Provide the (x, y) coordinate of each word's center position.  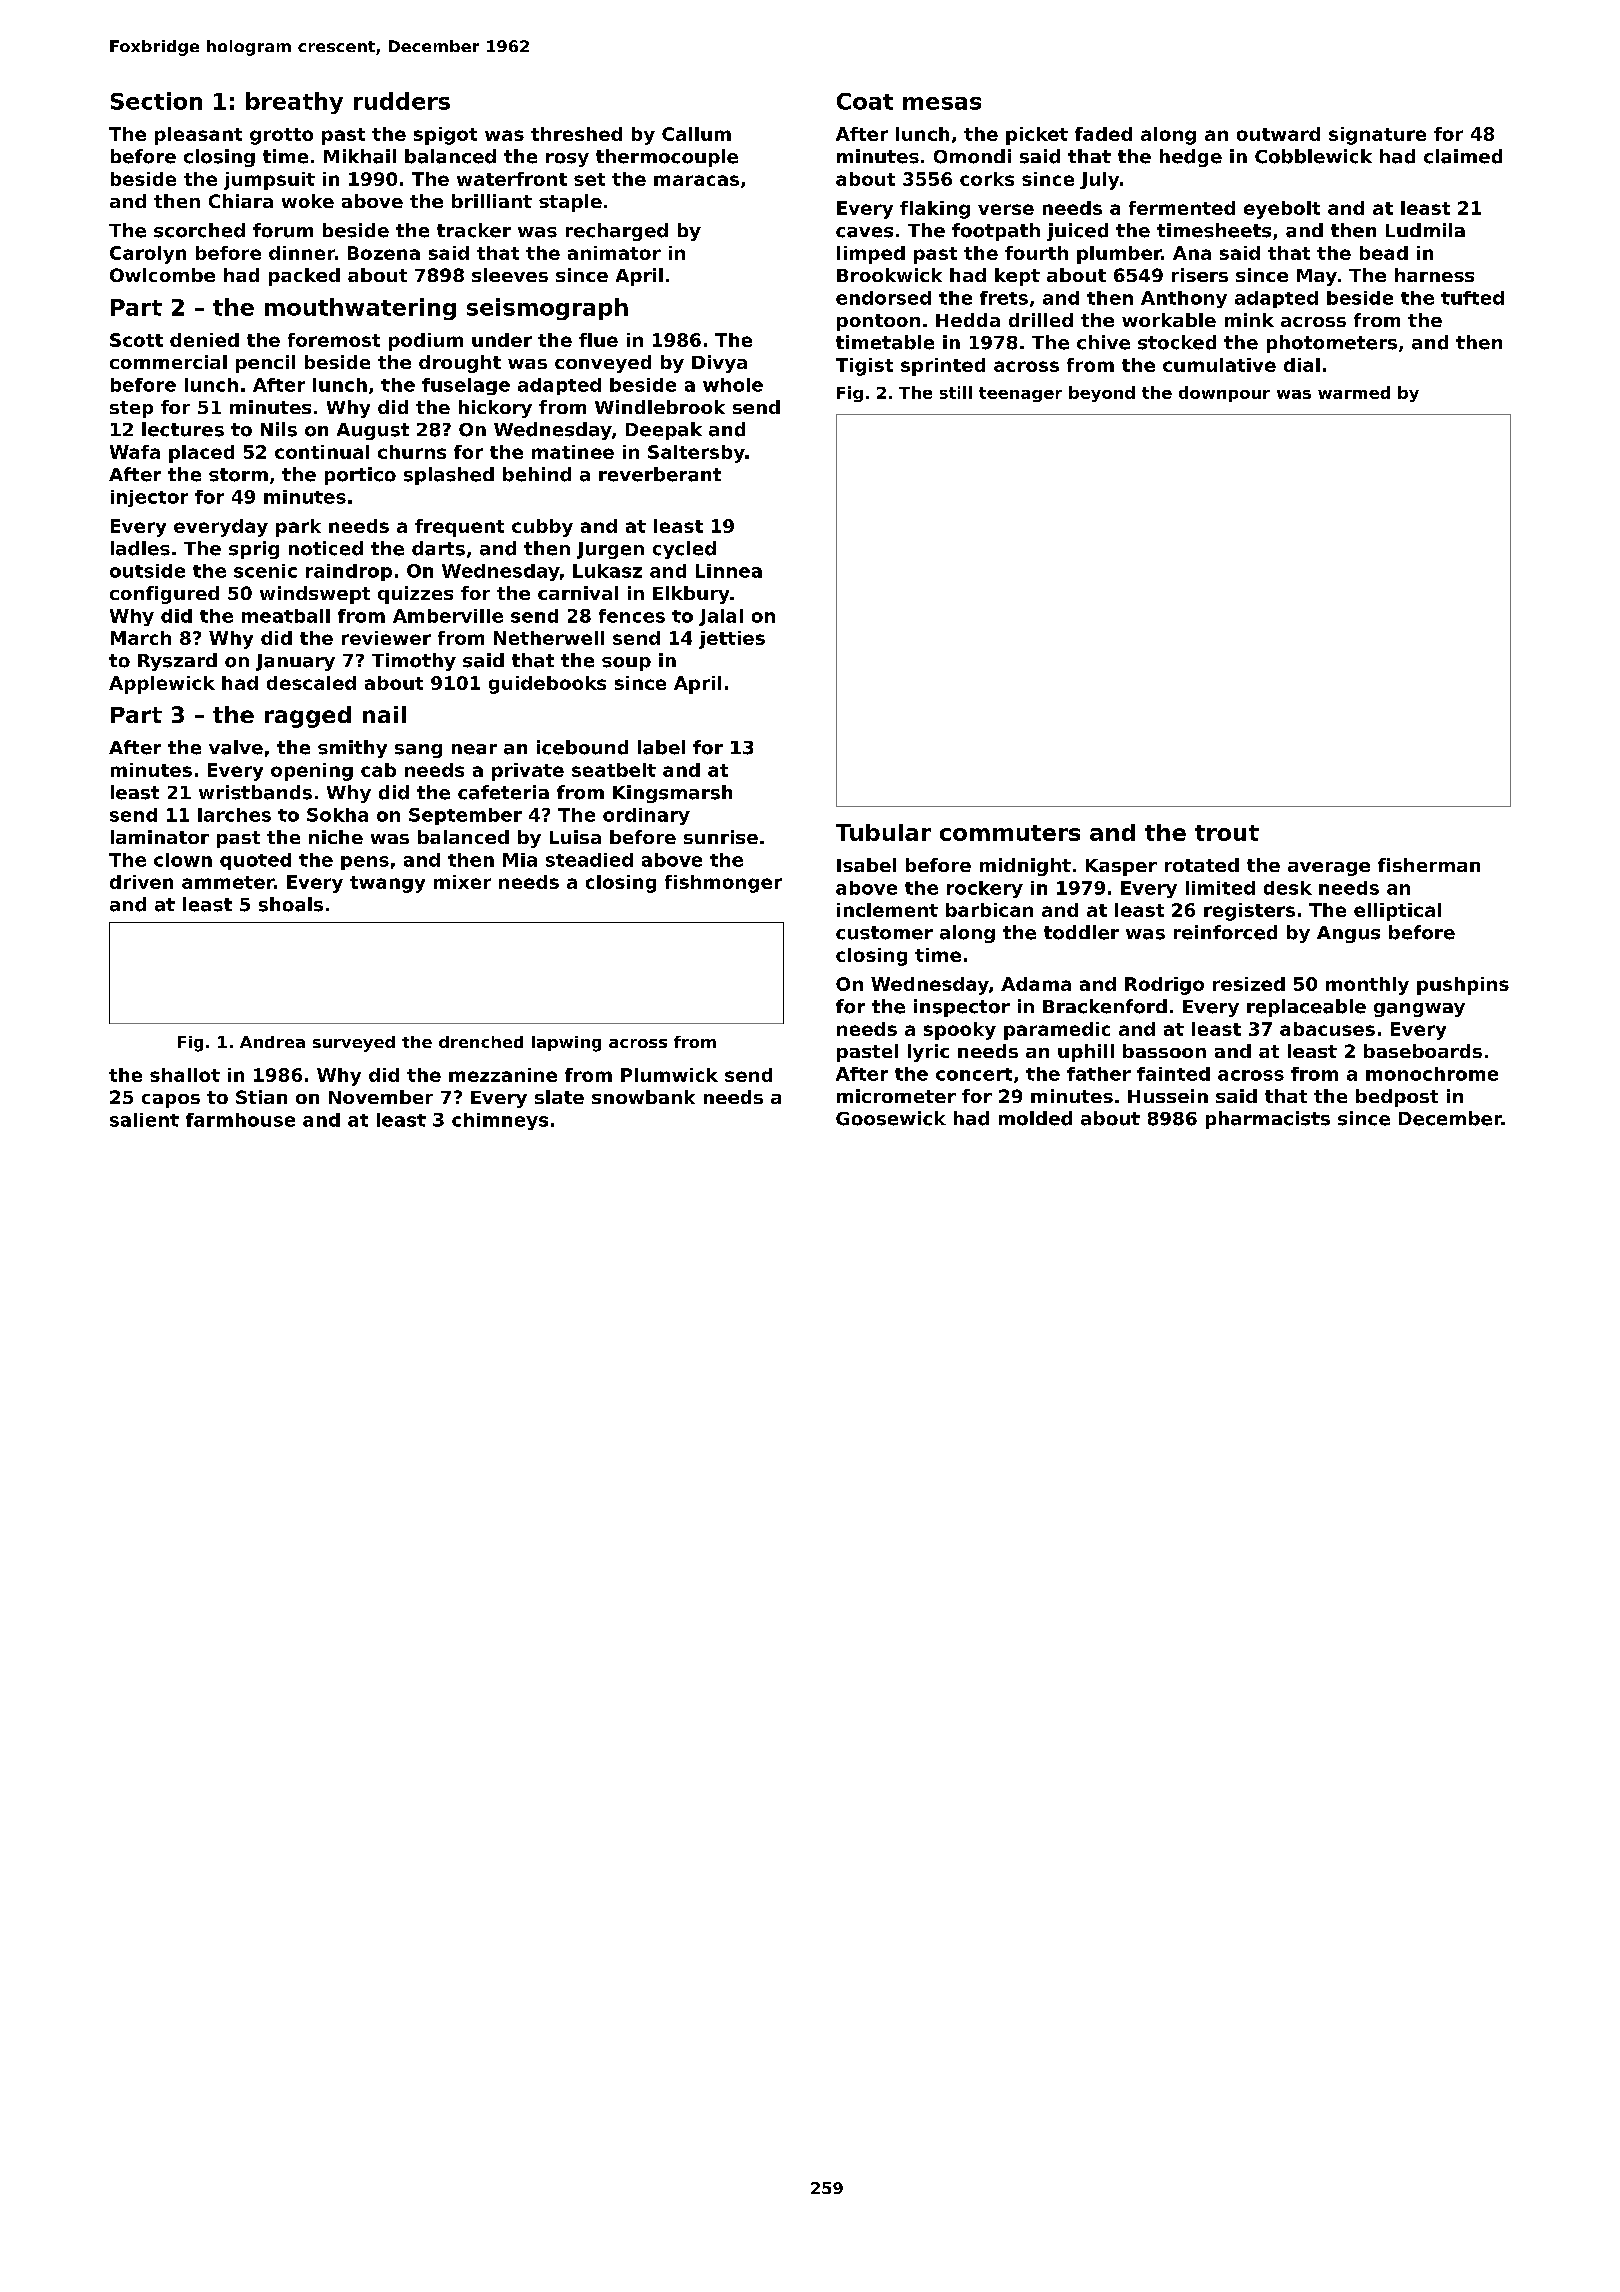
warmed (1354, 392)
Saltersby (696, 454)
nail (384, 714)
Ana (1192, 253)
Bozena (384, 253)
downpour (1224, 394)
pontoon (878, 322)
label (661, 747)
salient (144, 1120)
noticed (326, 548)
